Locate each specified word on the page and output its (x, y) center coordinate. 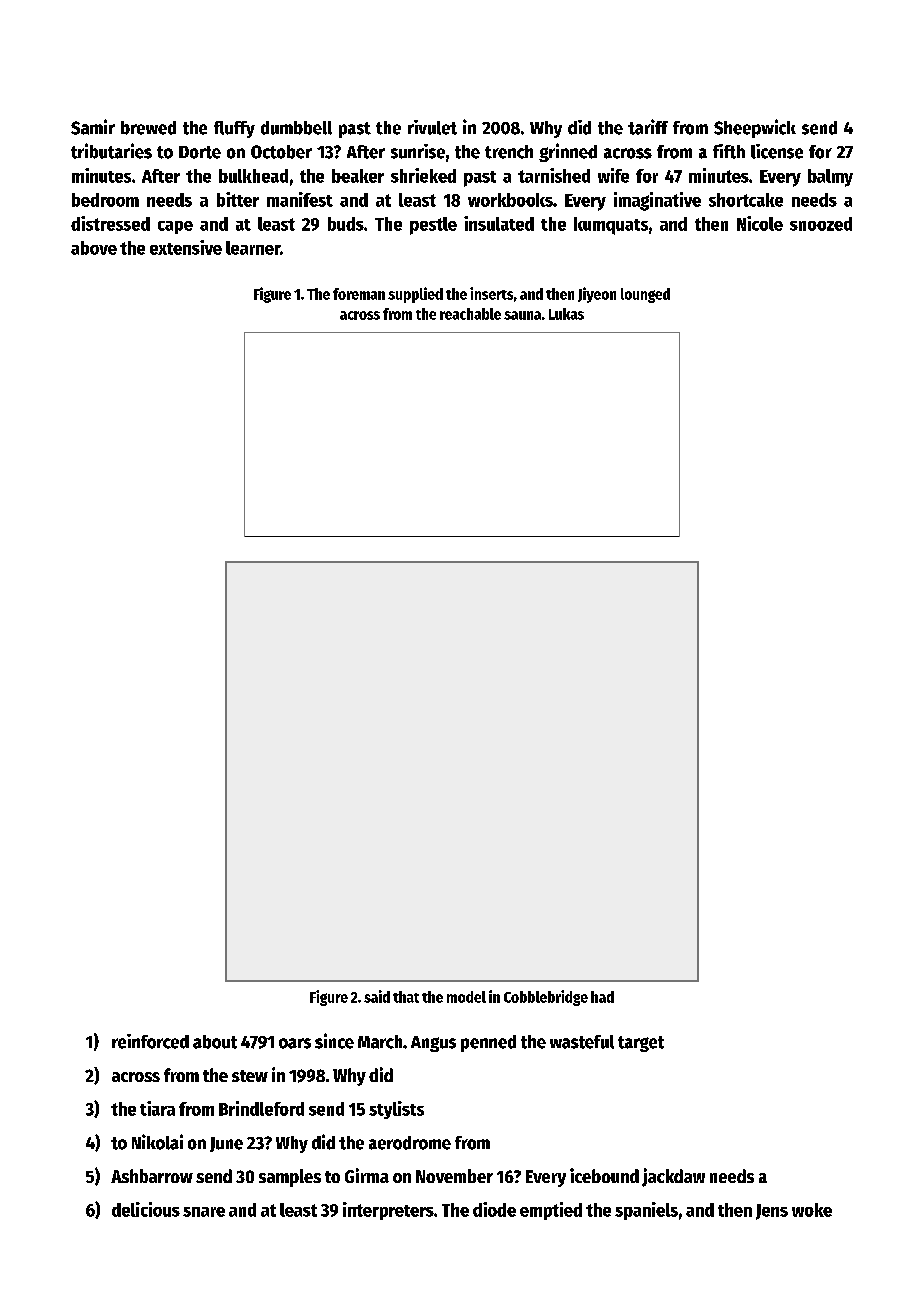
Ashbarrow (152, 1176)
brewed (148, 128)
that (406, 997)
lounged (645, 295)
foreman (359, 294)
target (641, 1044)
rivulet (432, 127)
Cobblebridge (546, 998)
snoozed (821, 224)
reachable (470, 314)
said (377, 996)
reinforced (150, 1041)
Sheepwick (755, 128)
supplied (415, 295)
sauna (522, 315)
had (602, 997)
